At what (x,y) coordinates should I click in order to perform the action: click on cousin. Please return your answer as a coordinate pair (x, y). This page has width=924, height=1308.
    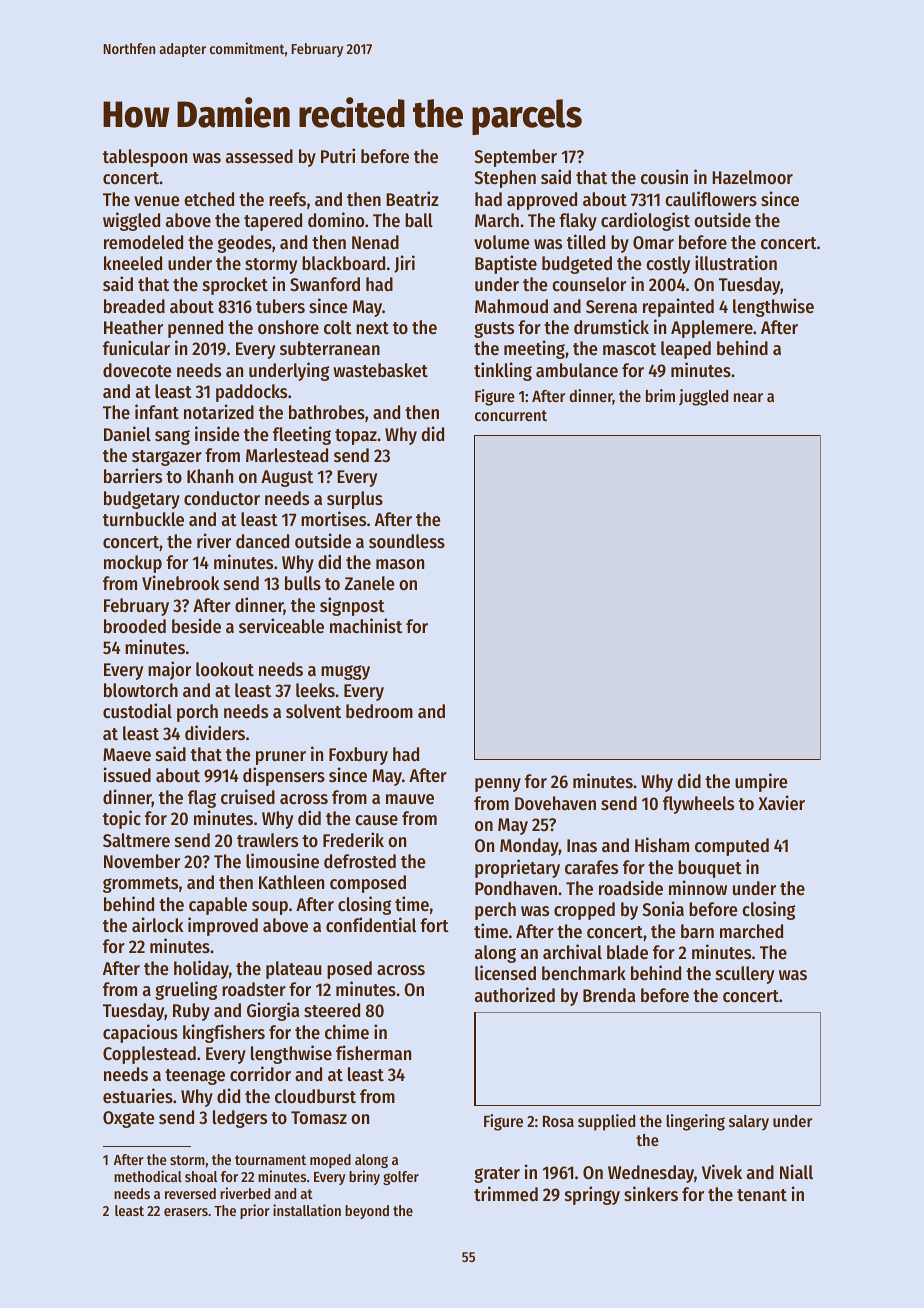
    Looking at the image, I should click on (664, 176).
